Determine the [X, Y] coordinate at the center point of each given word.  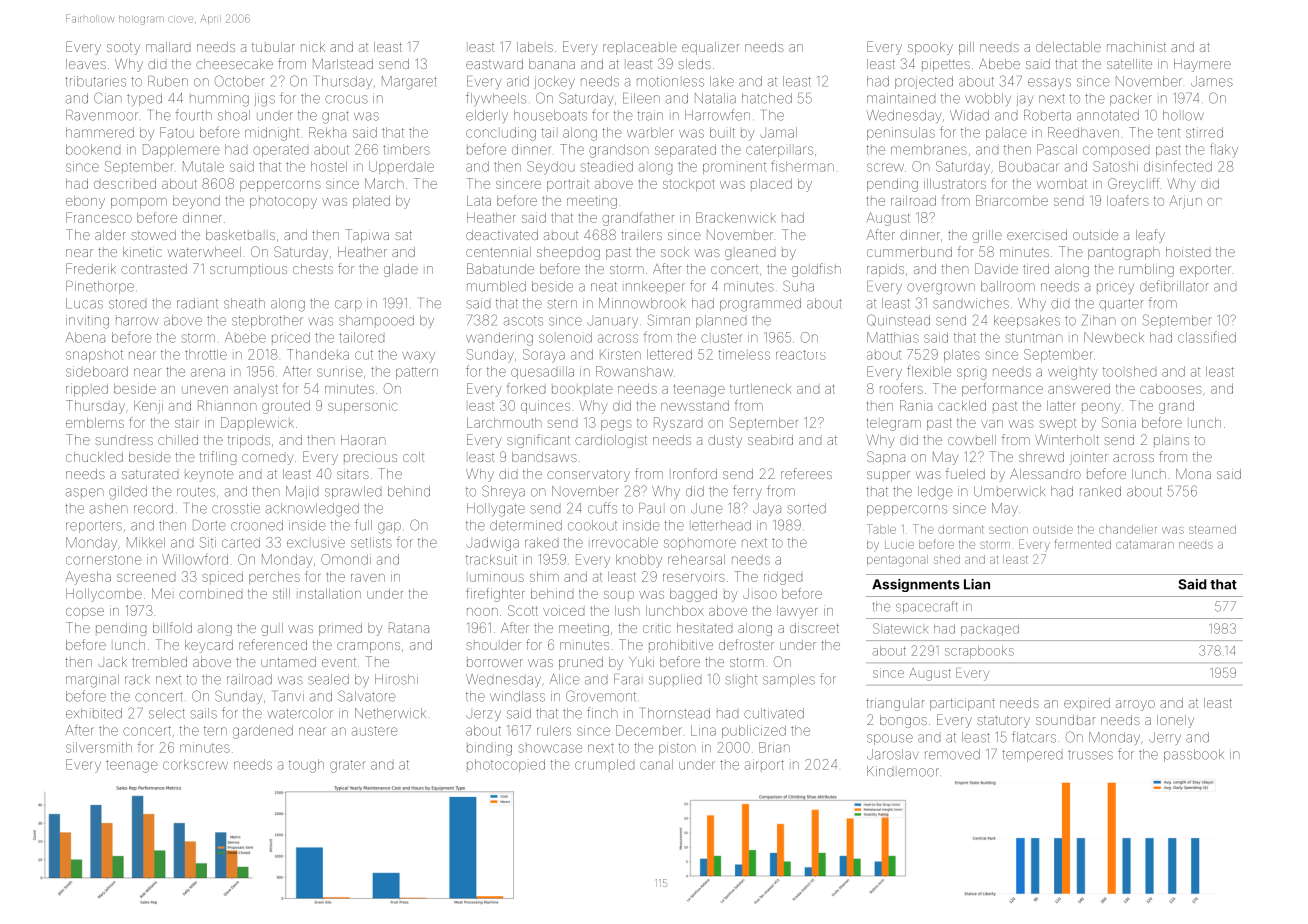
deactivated [502, 235]
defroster [746, 644]
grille [987, 236]
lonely [1175, 721]
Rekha [327, 132]
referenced [273, 644]
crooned [257, 525]
